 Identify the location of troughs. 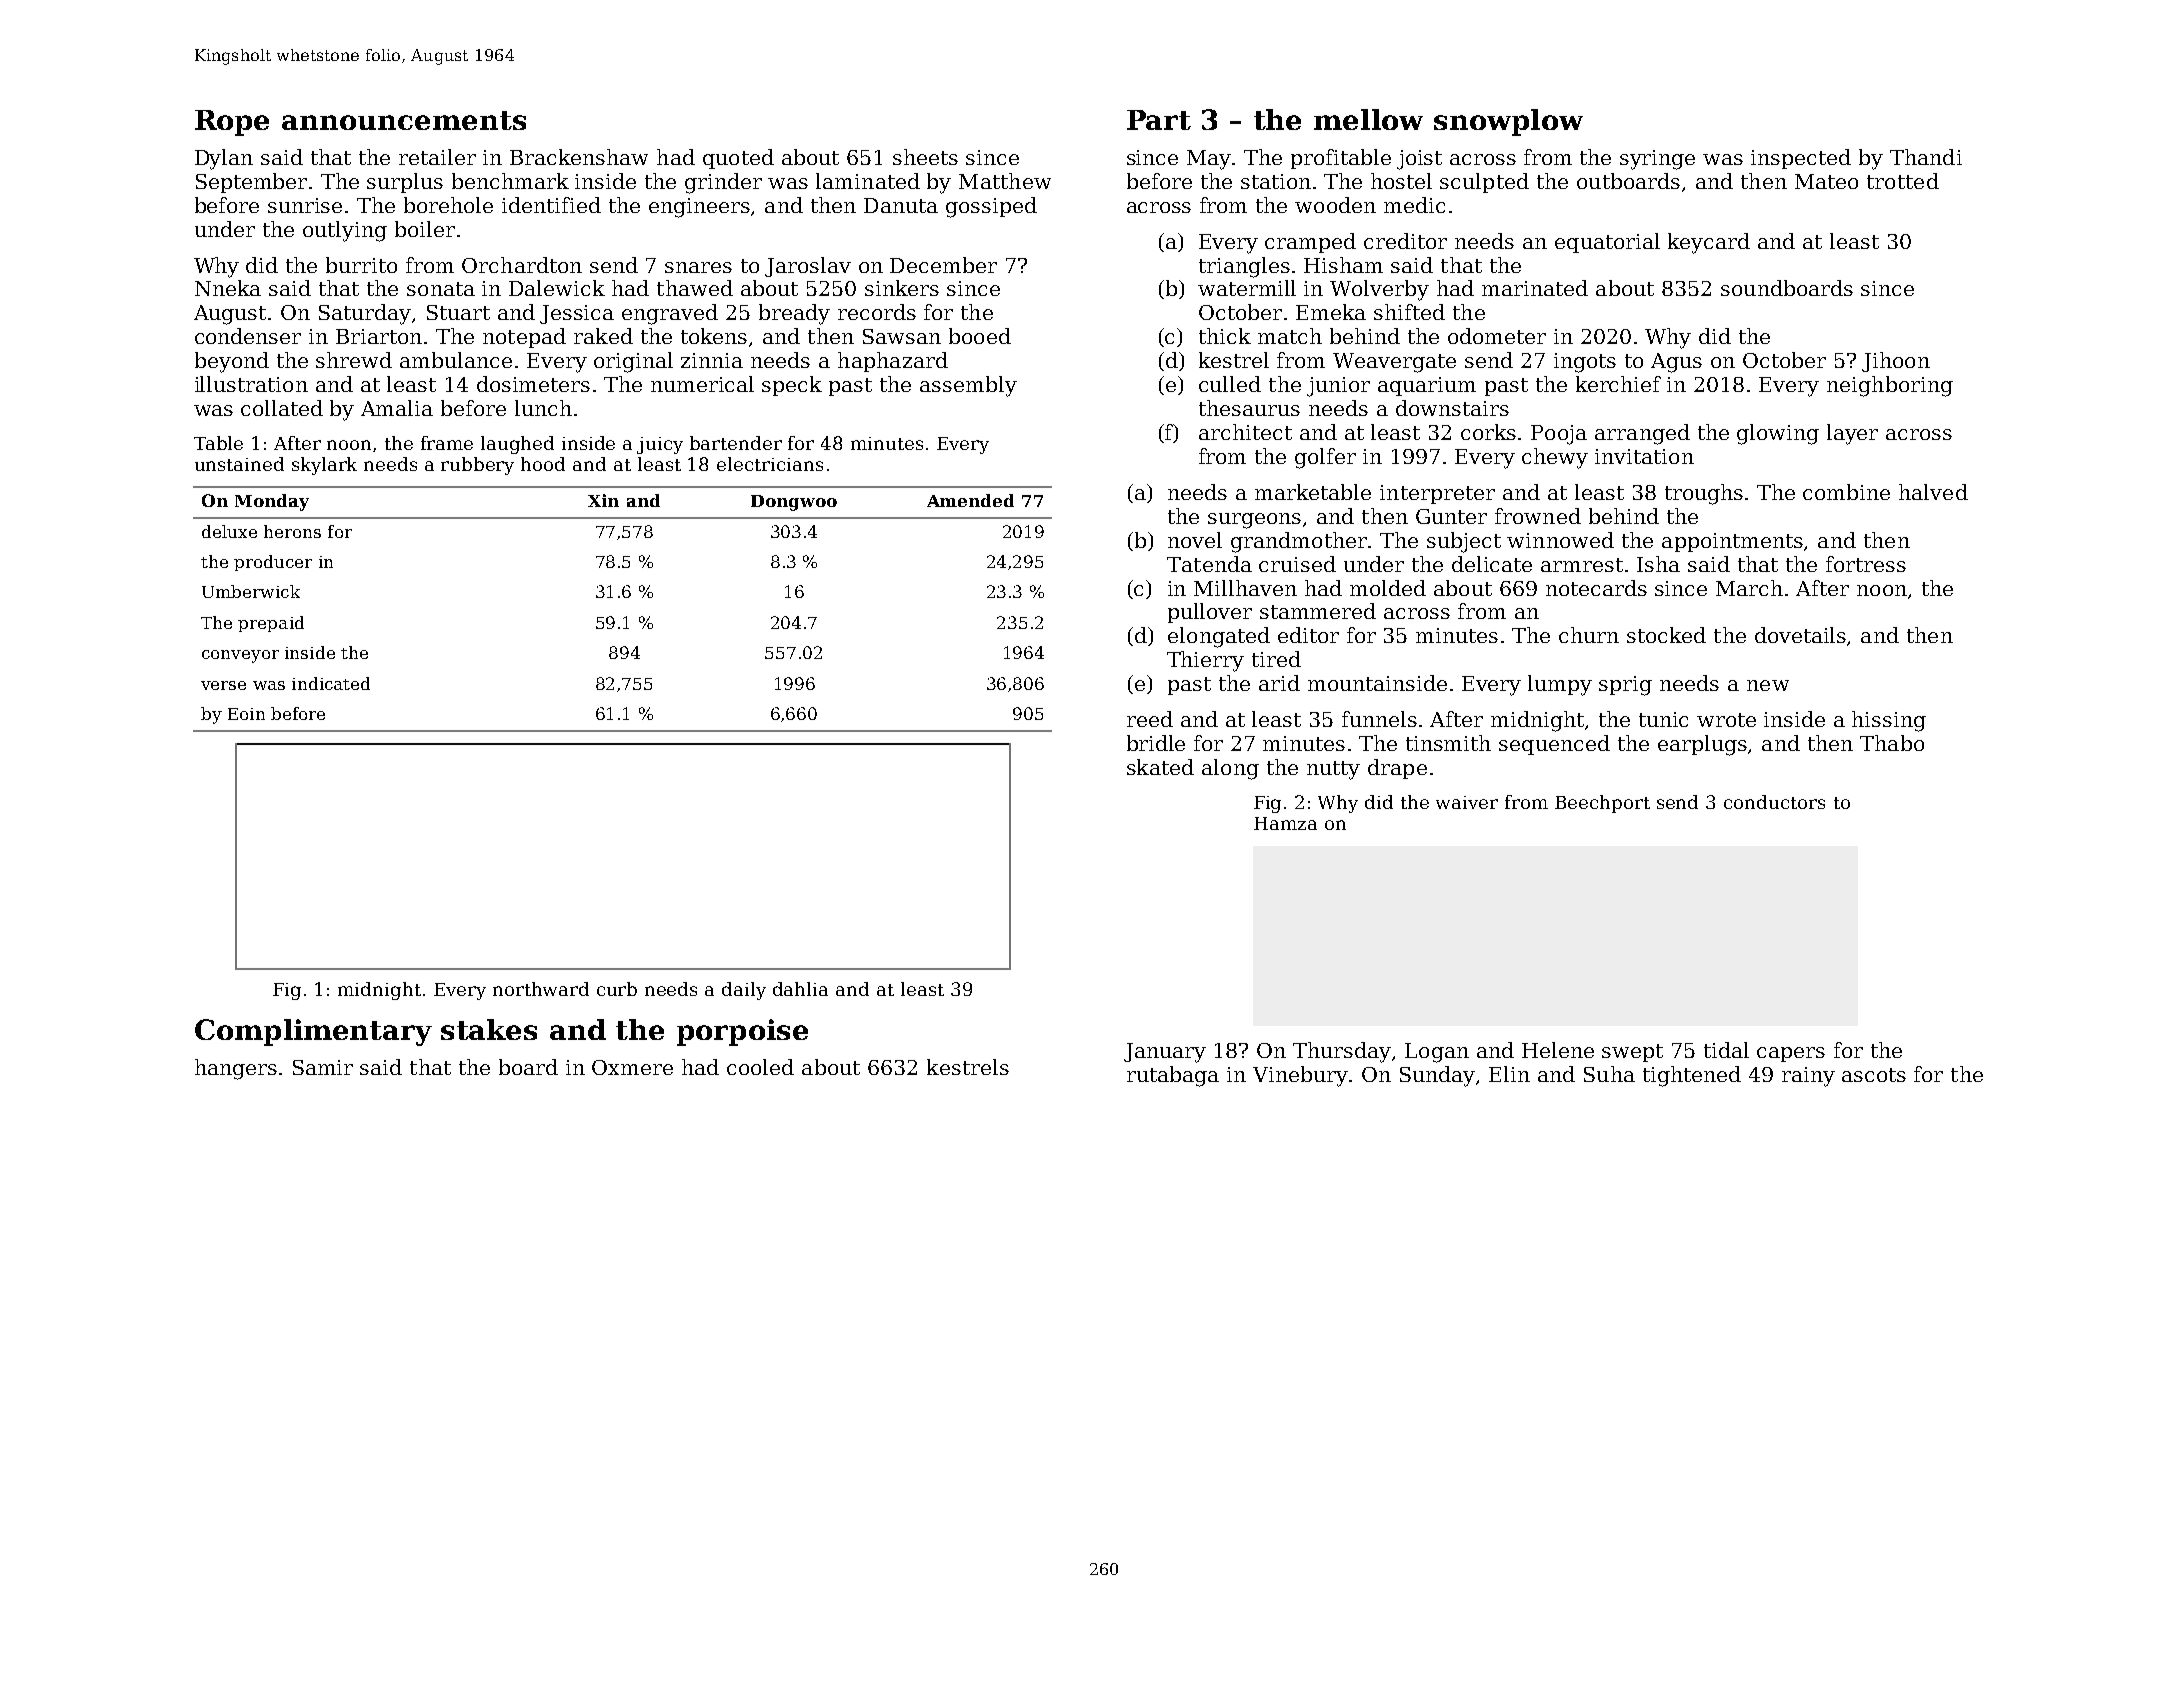
(1704, 494).
